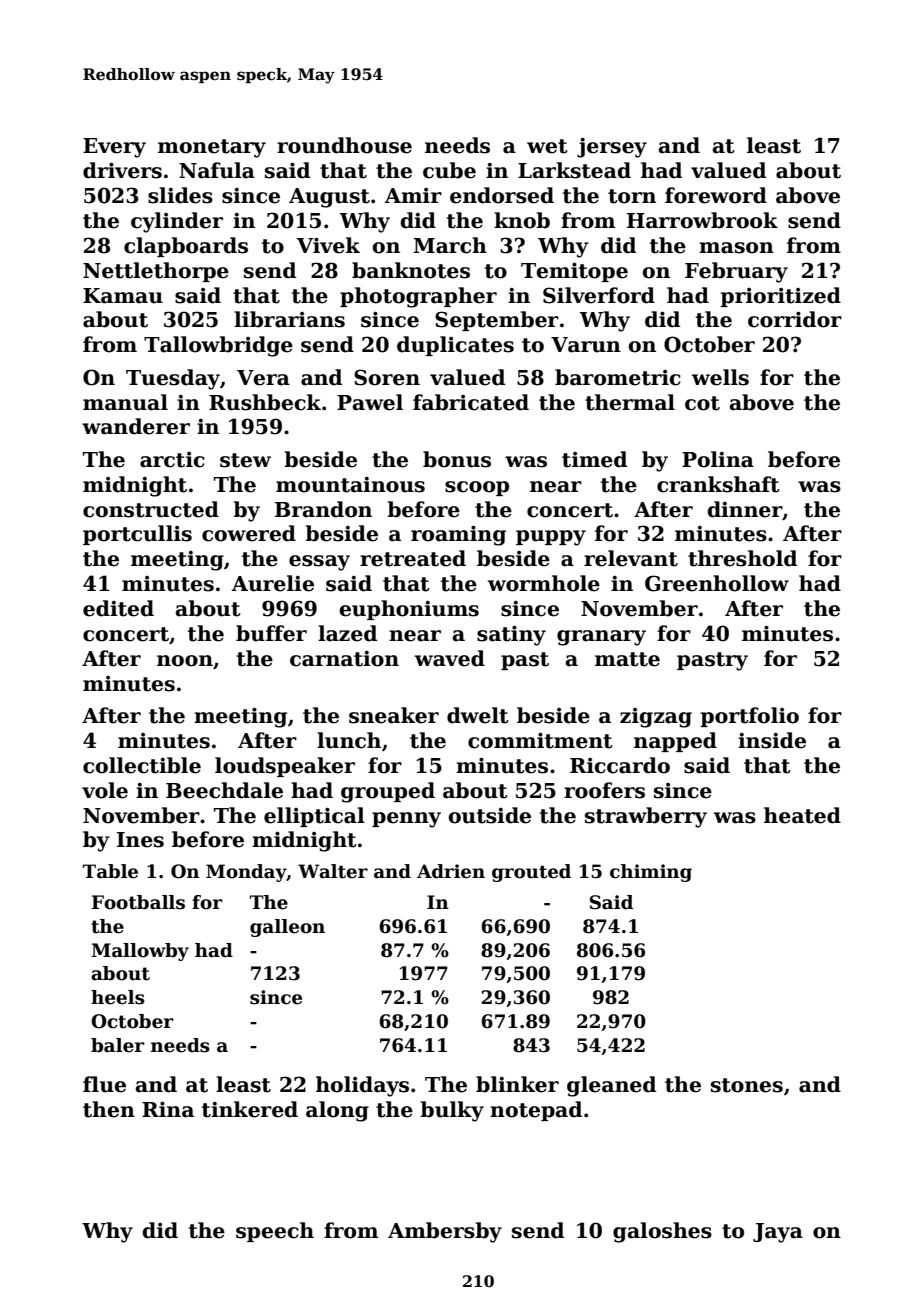 Image resolution: width=924 pixels, height=1314 pixels. Describe the element at coordinates (140, 840) in the page. I see `Ines` at that location.
